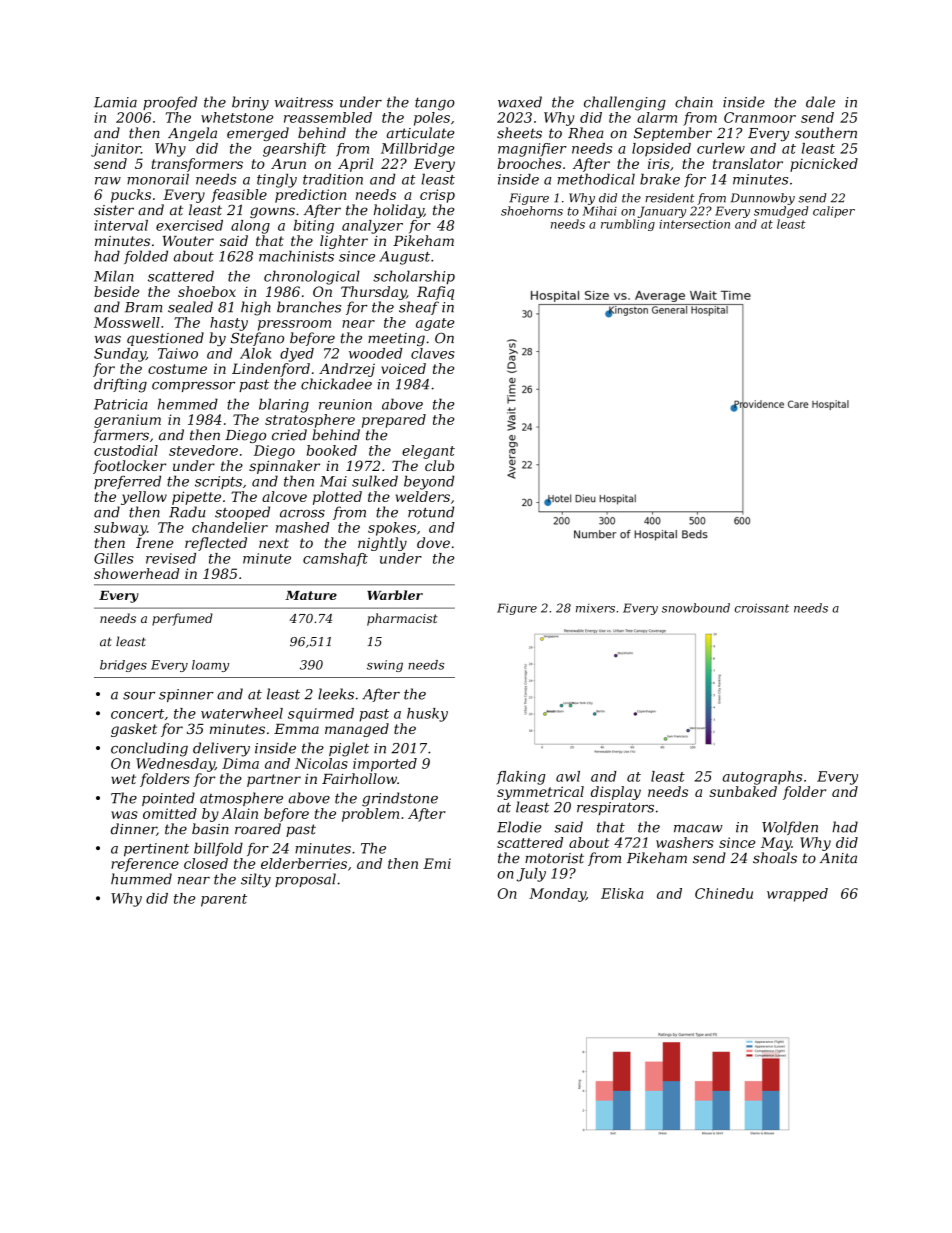  What do you see at coordinates (694, 224) in the screenshot?
I see `intersection` at bounding box center [694, 224].
